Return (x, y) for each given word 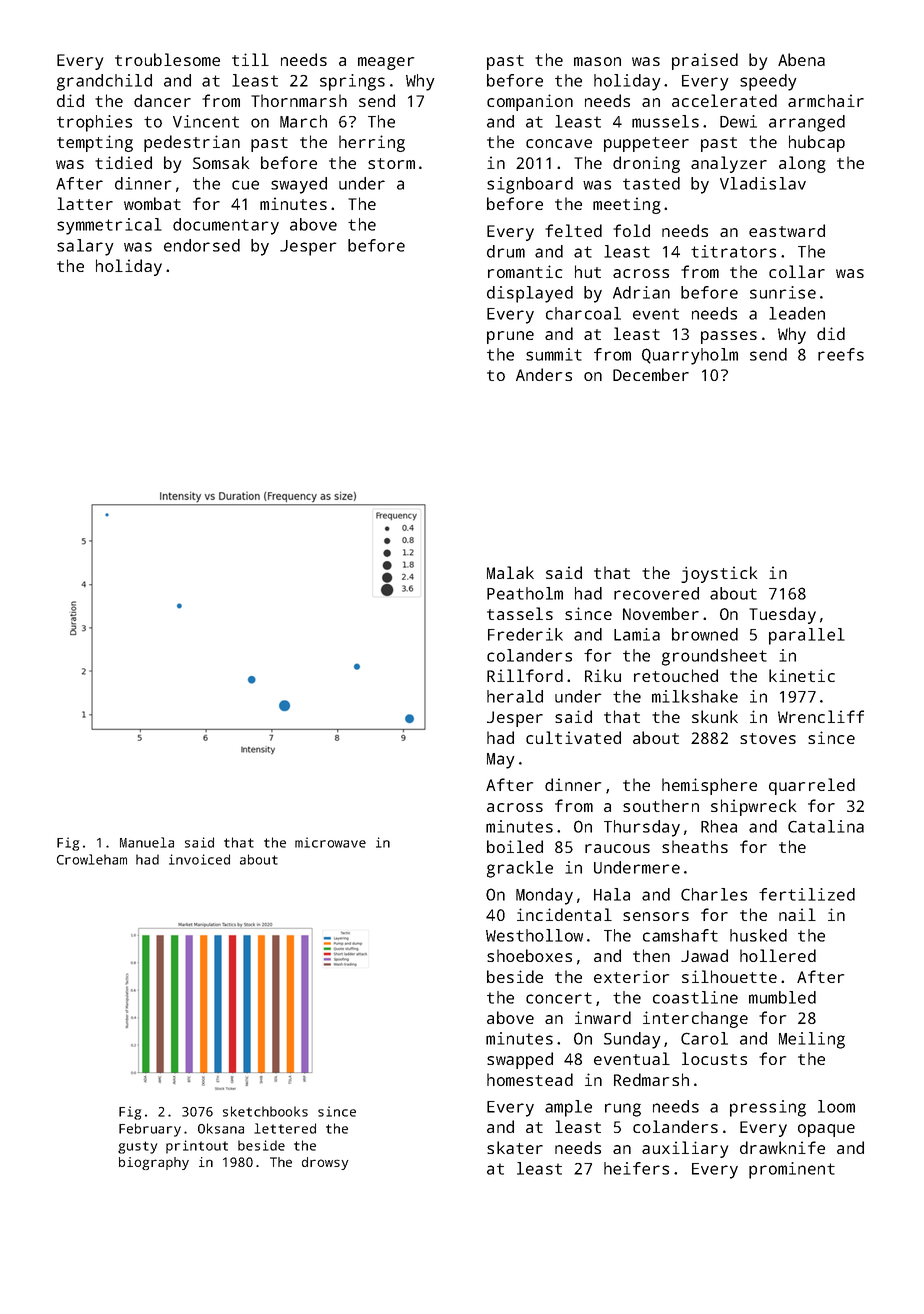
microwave (330, 842)
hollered (778, 955)
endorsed (202, 245)
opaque (826, 1130)
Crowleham (92, 859)
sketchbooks (265, 1111)
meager (386, 63)
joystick (719, 574)
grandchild (104, 82)
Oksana (221, 1128)
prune (510, 337)
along (802, 164)
